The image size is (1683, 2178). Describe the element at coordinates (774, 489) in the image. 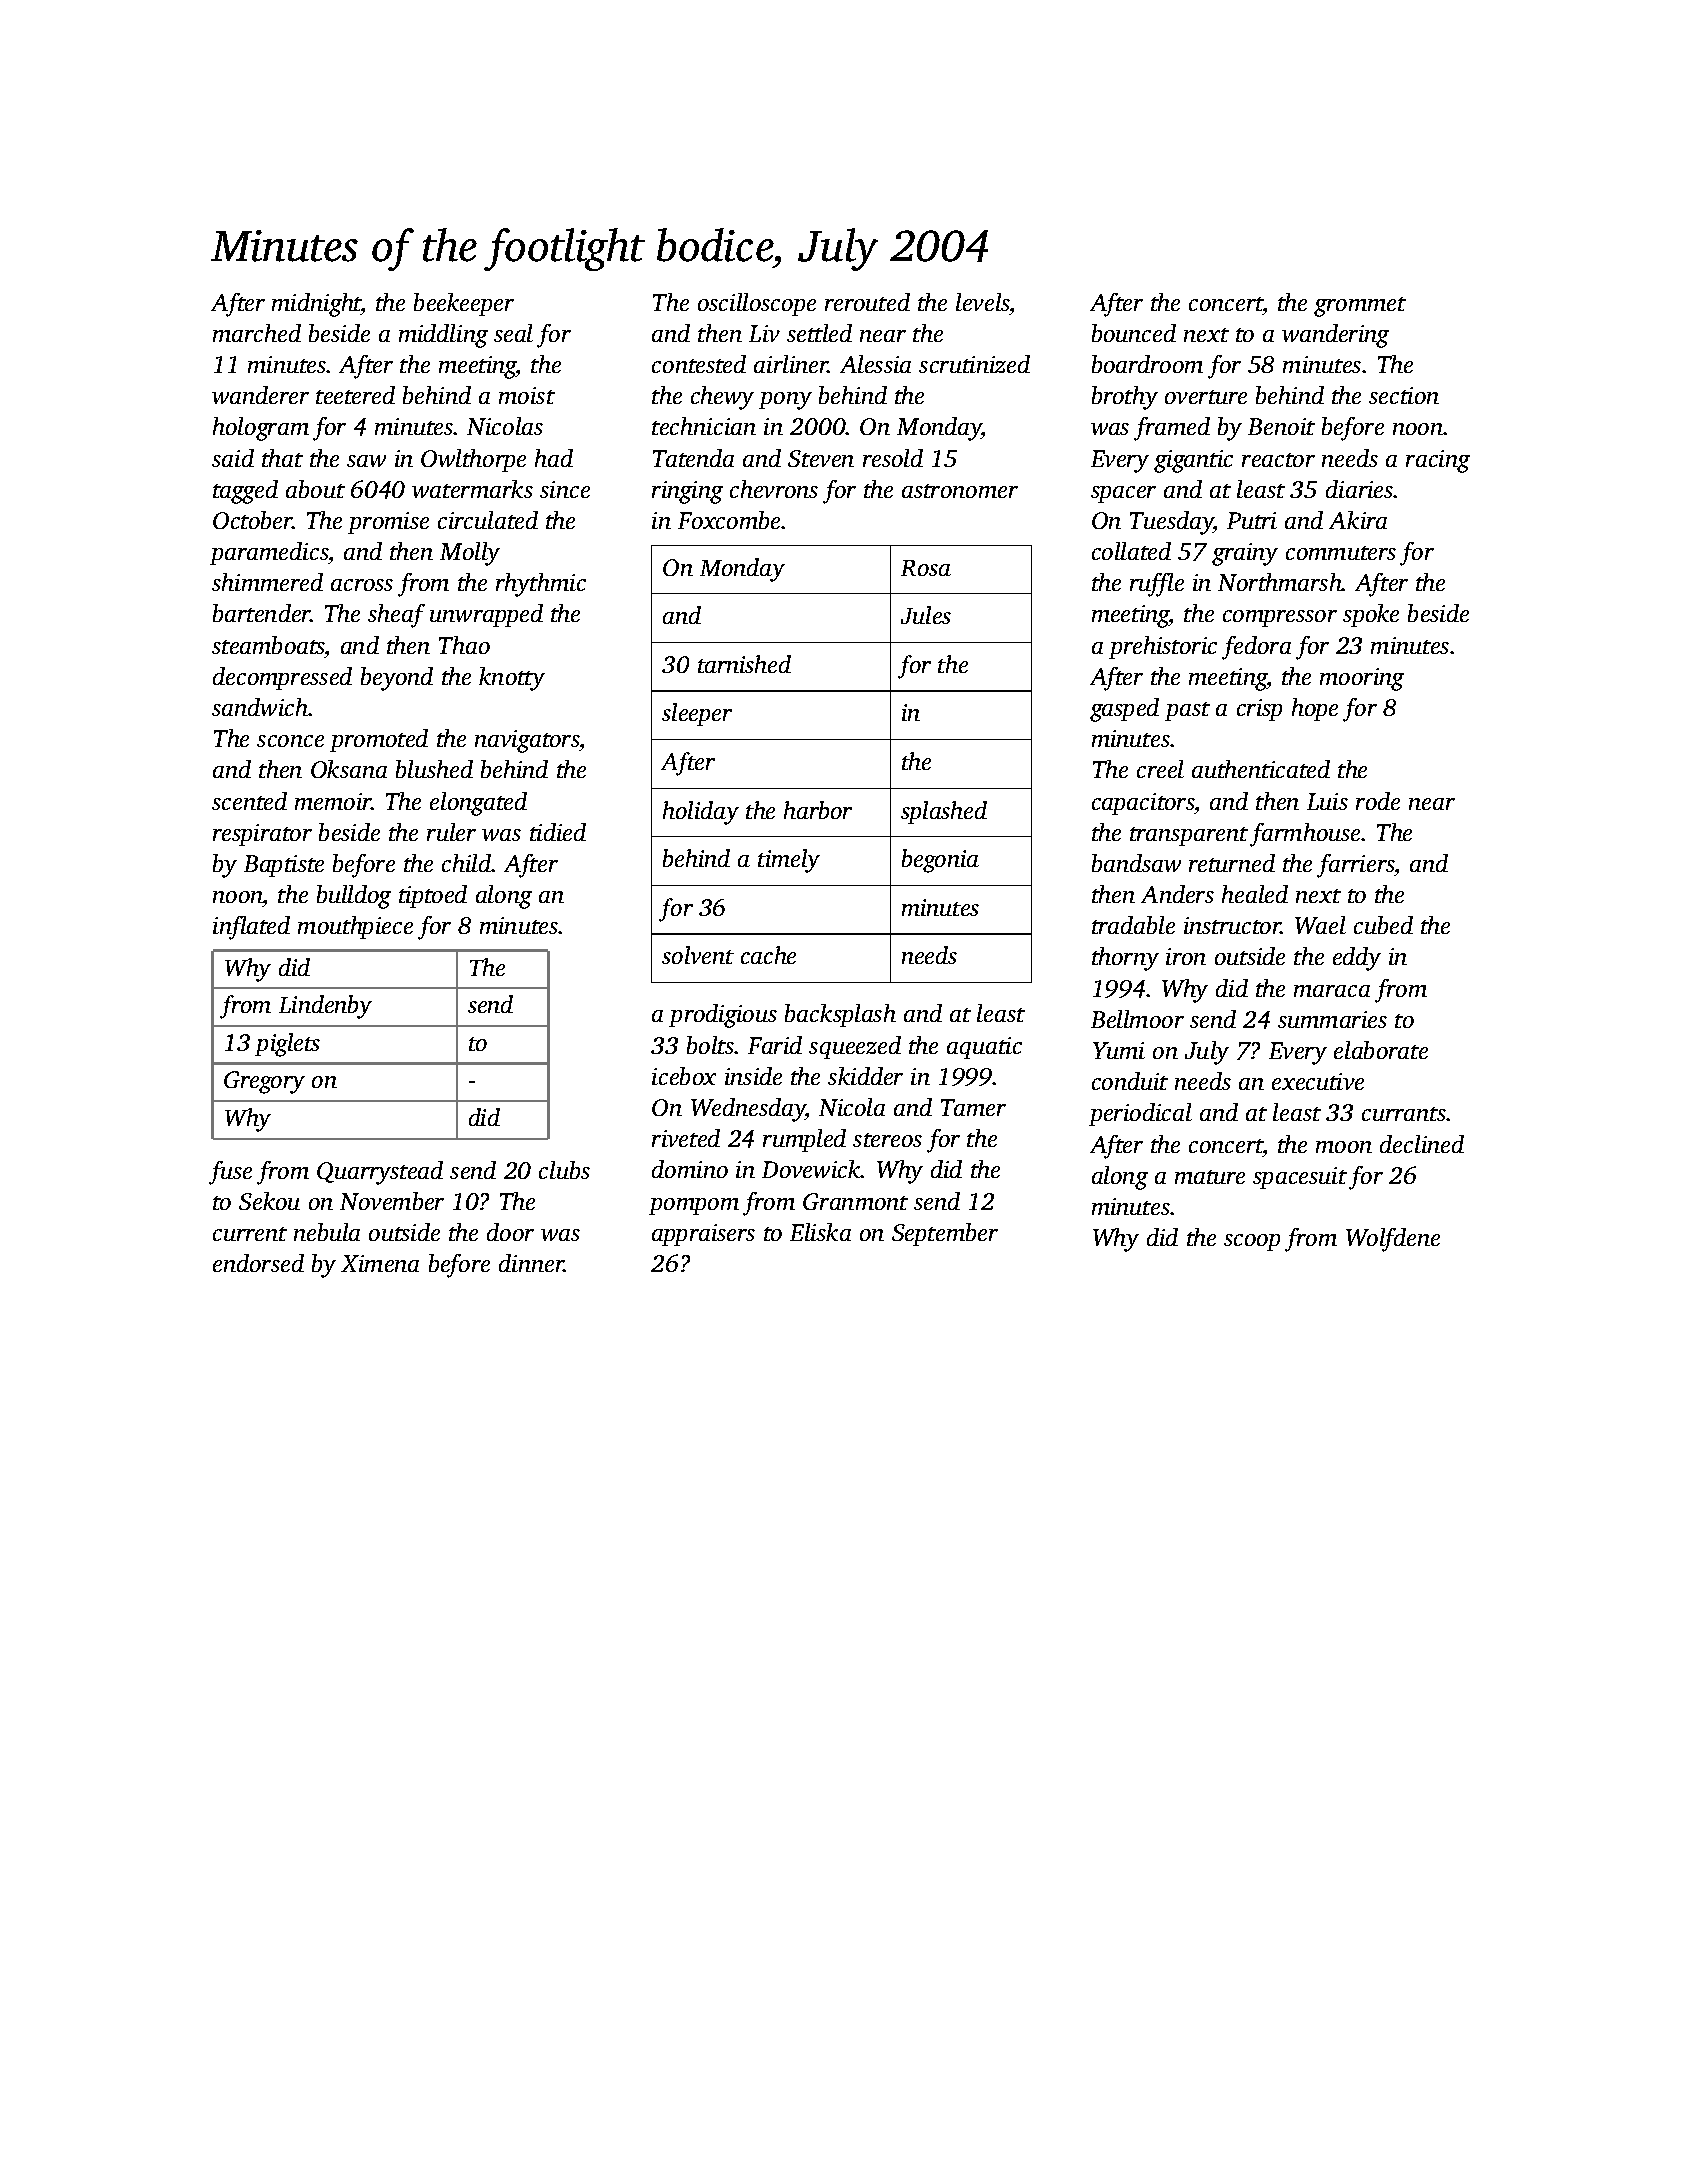

I see `chevrons` at that location.
